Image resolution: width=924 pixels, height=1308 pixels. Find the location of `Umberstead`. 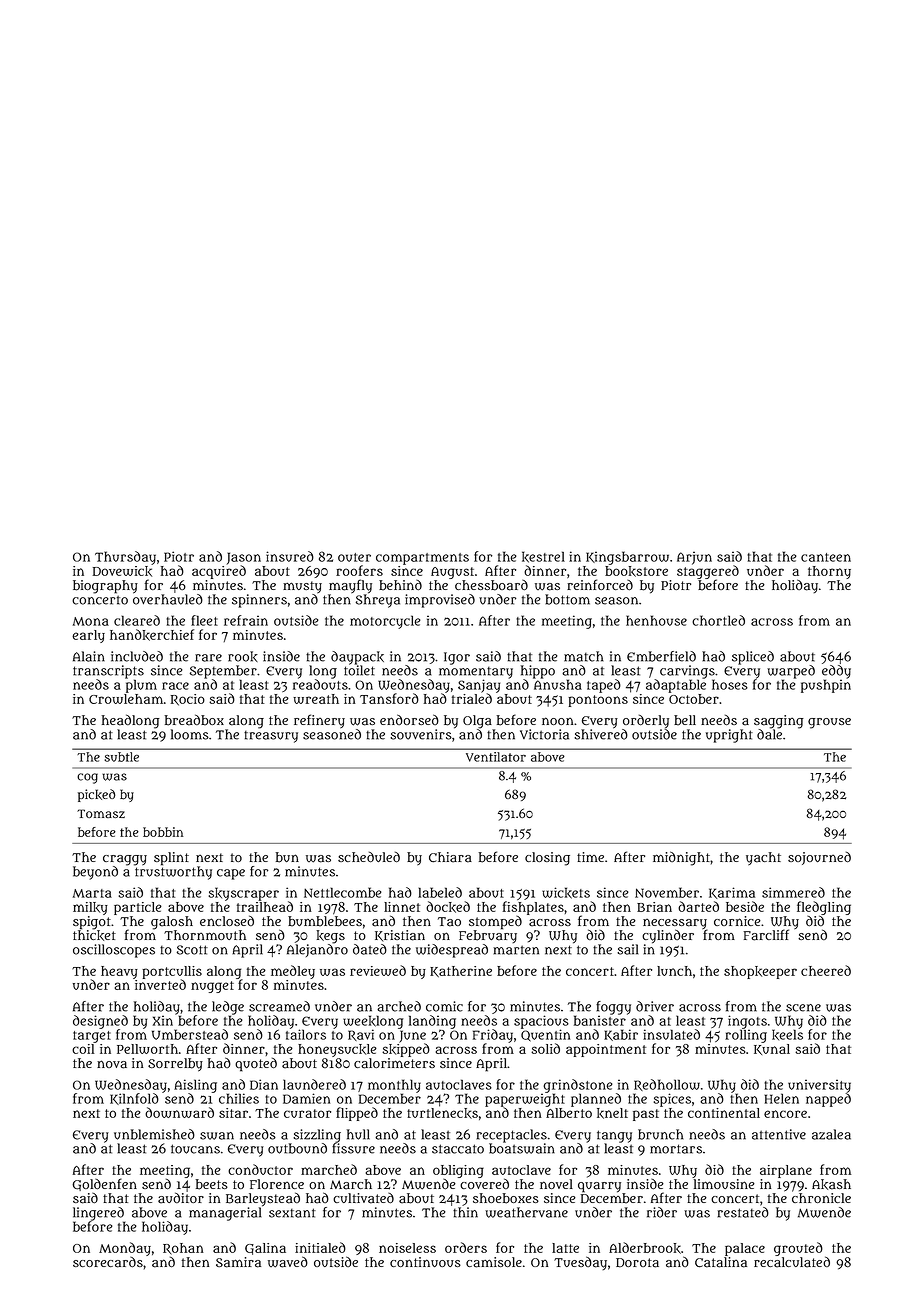

Umberstead is located at coordinates (190, 1034).
